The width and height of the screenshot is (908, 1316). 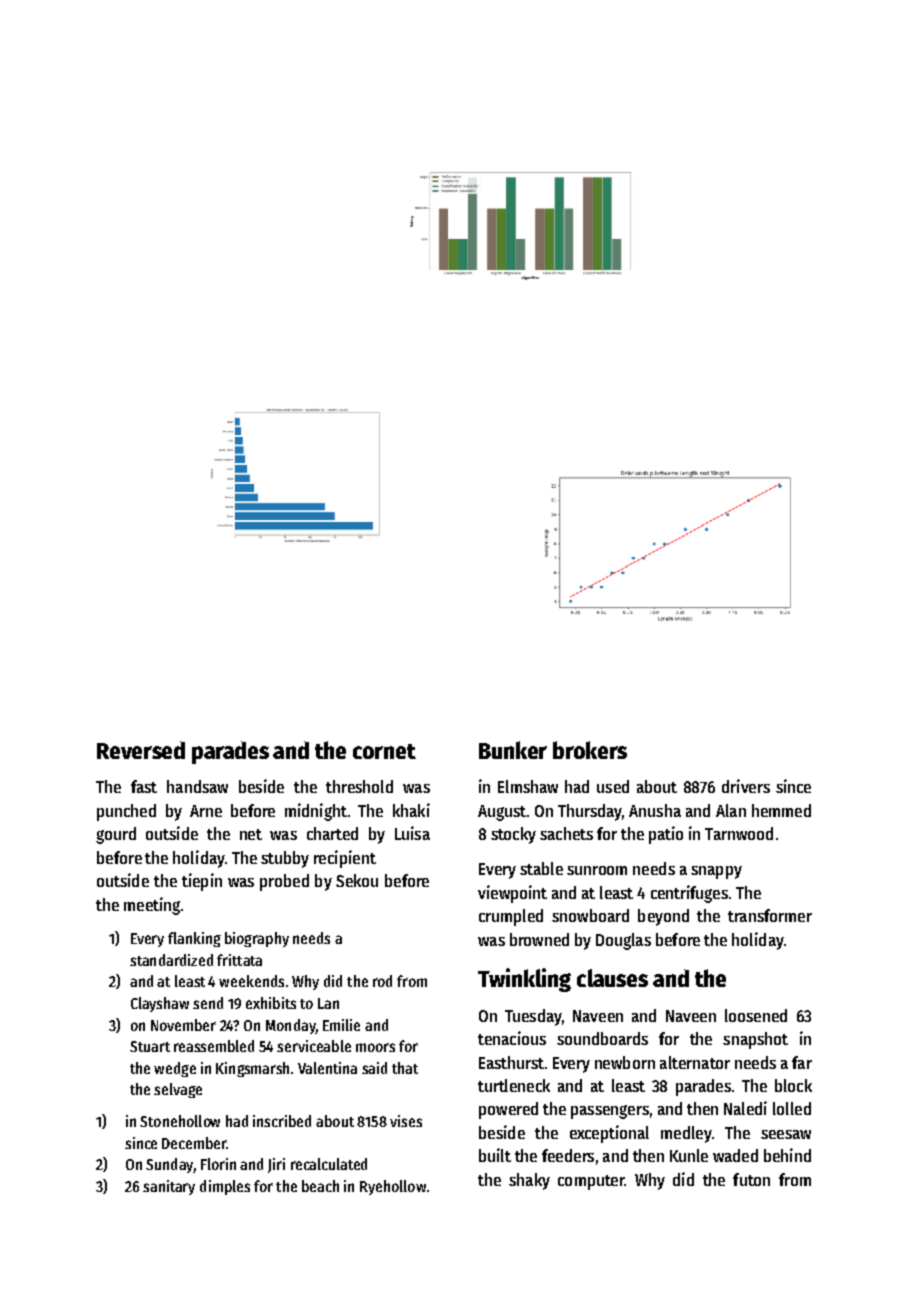 I want to click on Reversed, so click(x=141, y=750).
